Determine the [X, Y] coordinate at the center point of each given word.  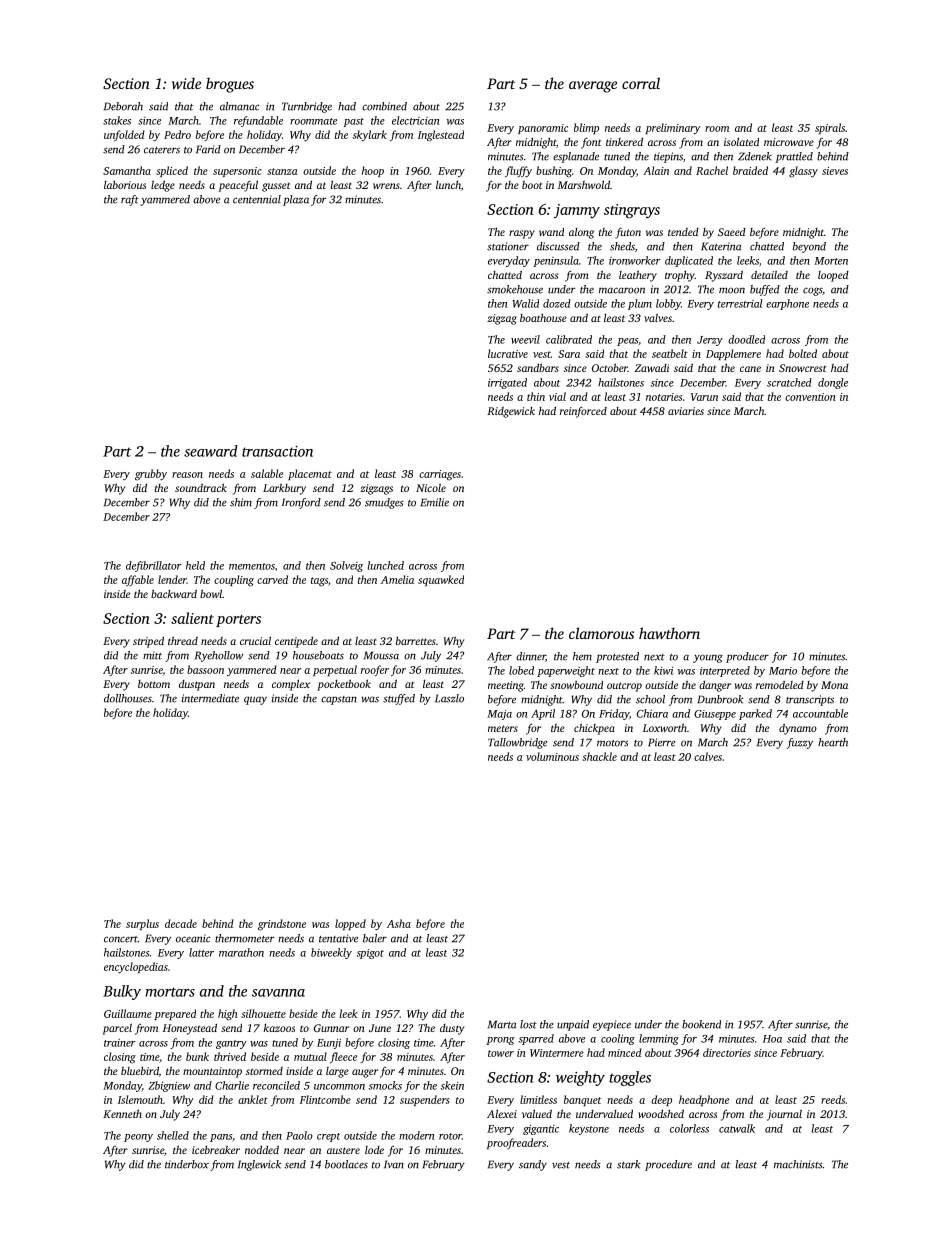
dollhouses [128, 698]
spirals [830, 128]
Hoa [772, 1039]
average [593, 87]
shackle [599, 756]
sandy [533, 1165]
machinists [798, 1164]
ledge [163, 186]
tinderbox [187, 1164]
